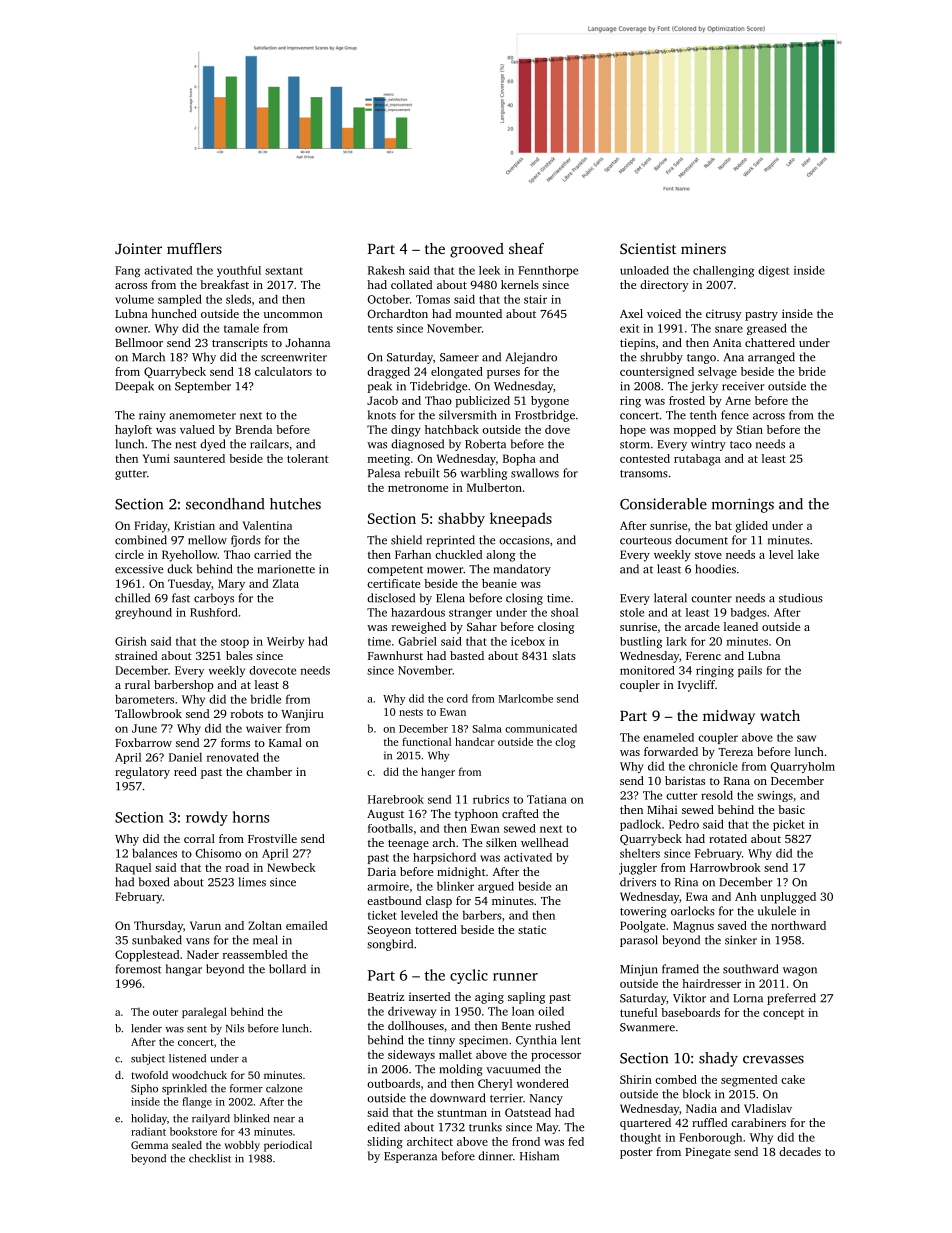 This image has height=1233, width=952. Describe the element at coordinates (131, 475) in the image. I see `gutter` at that location.
